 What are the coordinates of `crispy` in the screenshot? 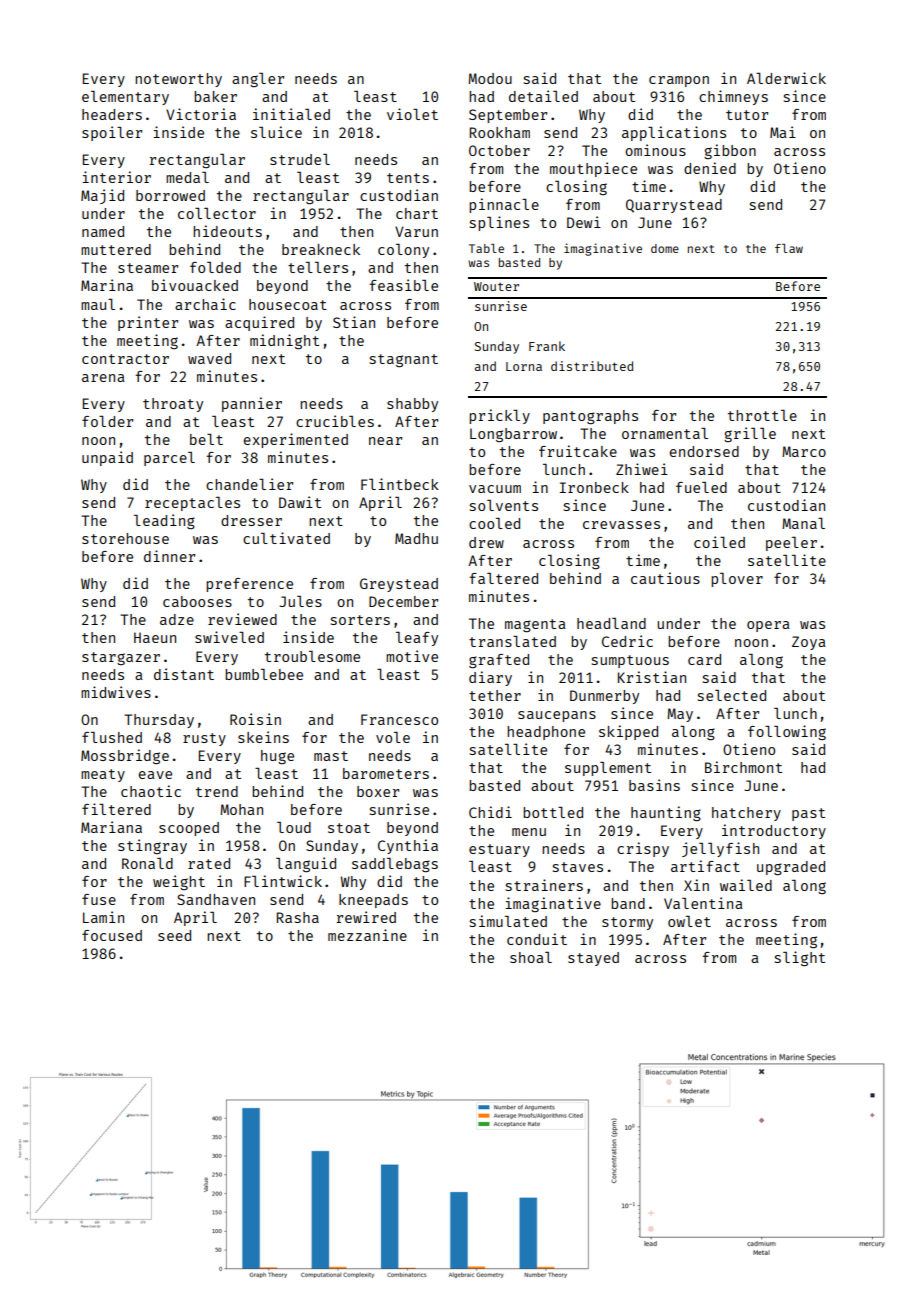 It's located at (643, 849).
